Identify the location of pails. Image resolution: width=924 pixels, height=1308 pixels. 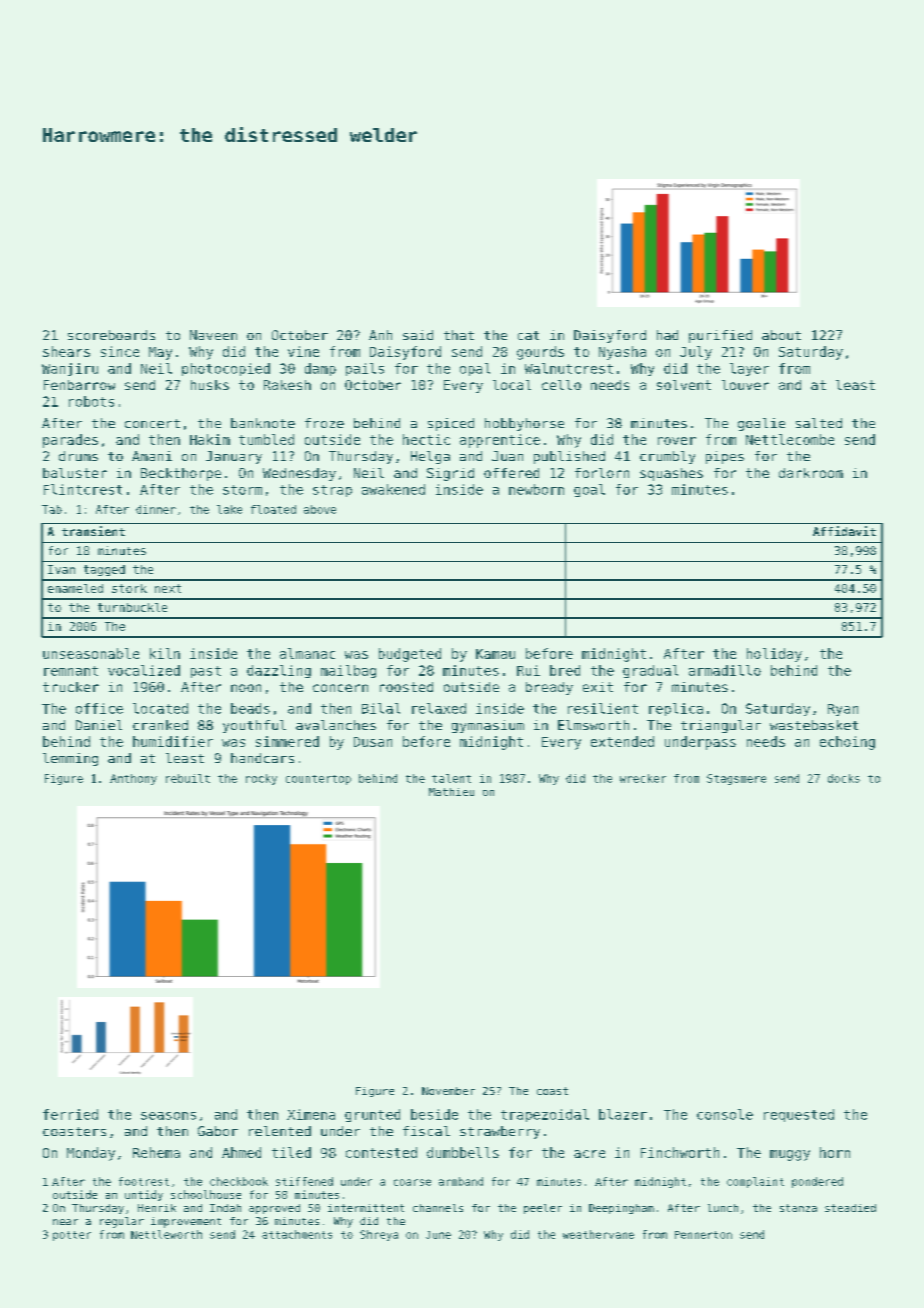
(365, 369).
